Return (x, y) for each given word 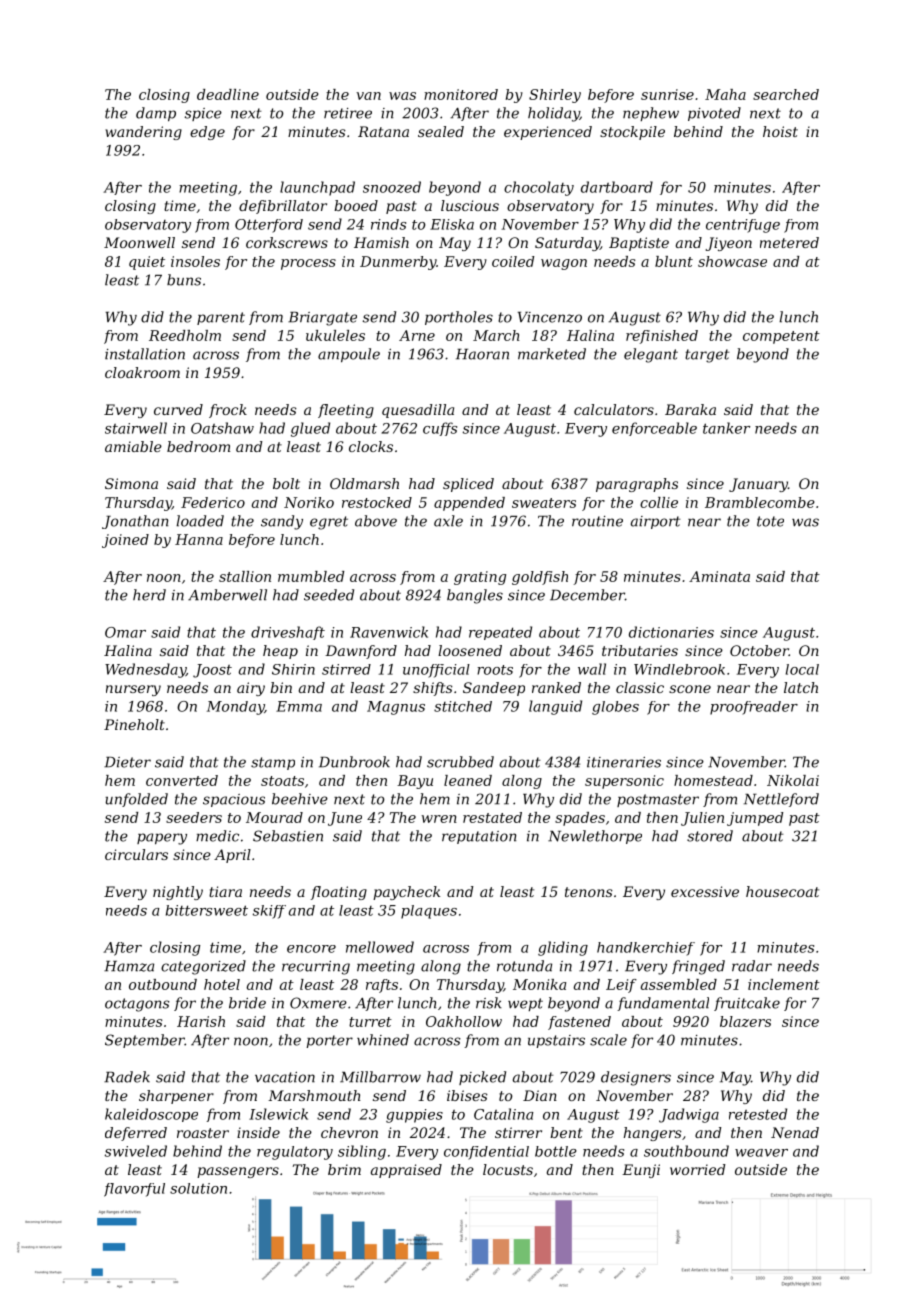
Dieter (127, 762)
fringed (698, 967)
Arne (417, 335)
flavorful (134, 1190)
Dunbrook (354, 762)
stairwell (136, 428)
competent (781, 337)
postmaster (658, 800)
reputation (479, 837)
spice (203, 114)
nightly (178, 893)
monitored (461, 94)
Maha (725, 94)
